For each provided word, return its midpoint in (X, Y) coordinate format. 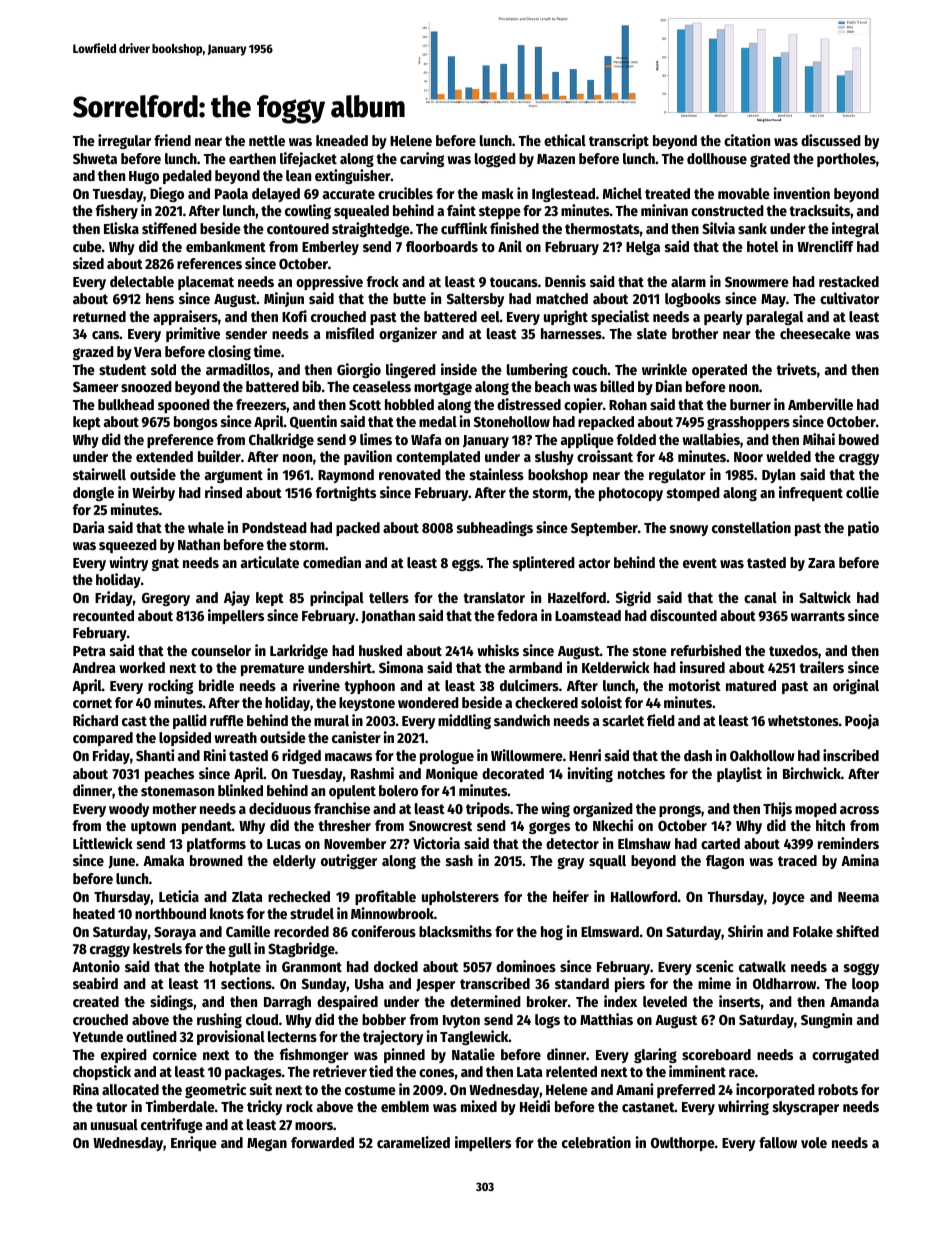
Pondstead (274, 527)
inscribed (851, 755)
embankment (226, 246)
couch (589, 369)
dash (698, 755)
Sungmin (826, 1020)
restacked (849, 281)
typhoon (369, 687)
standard (582, 983)
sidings (171, 1002)
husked (380, 650)
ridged (301, 756)
